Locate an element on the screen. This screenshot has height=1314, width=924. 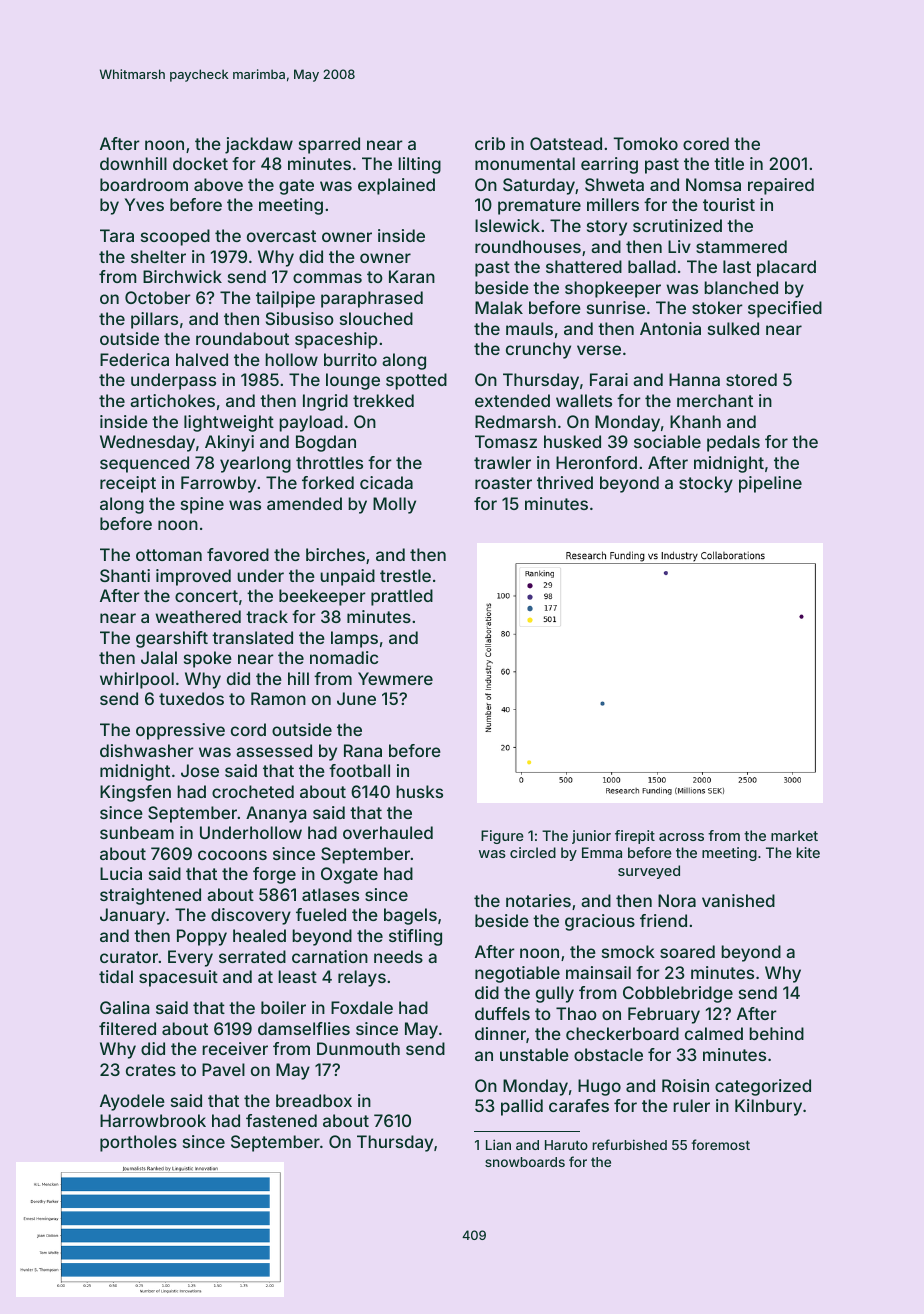
firepit is located at coordinates (635, 837).
